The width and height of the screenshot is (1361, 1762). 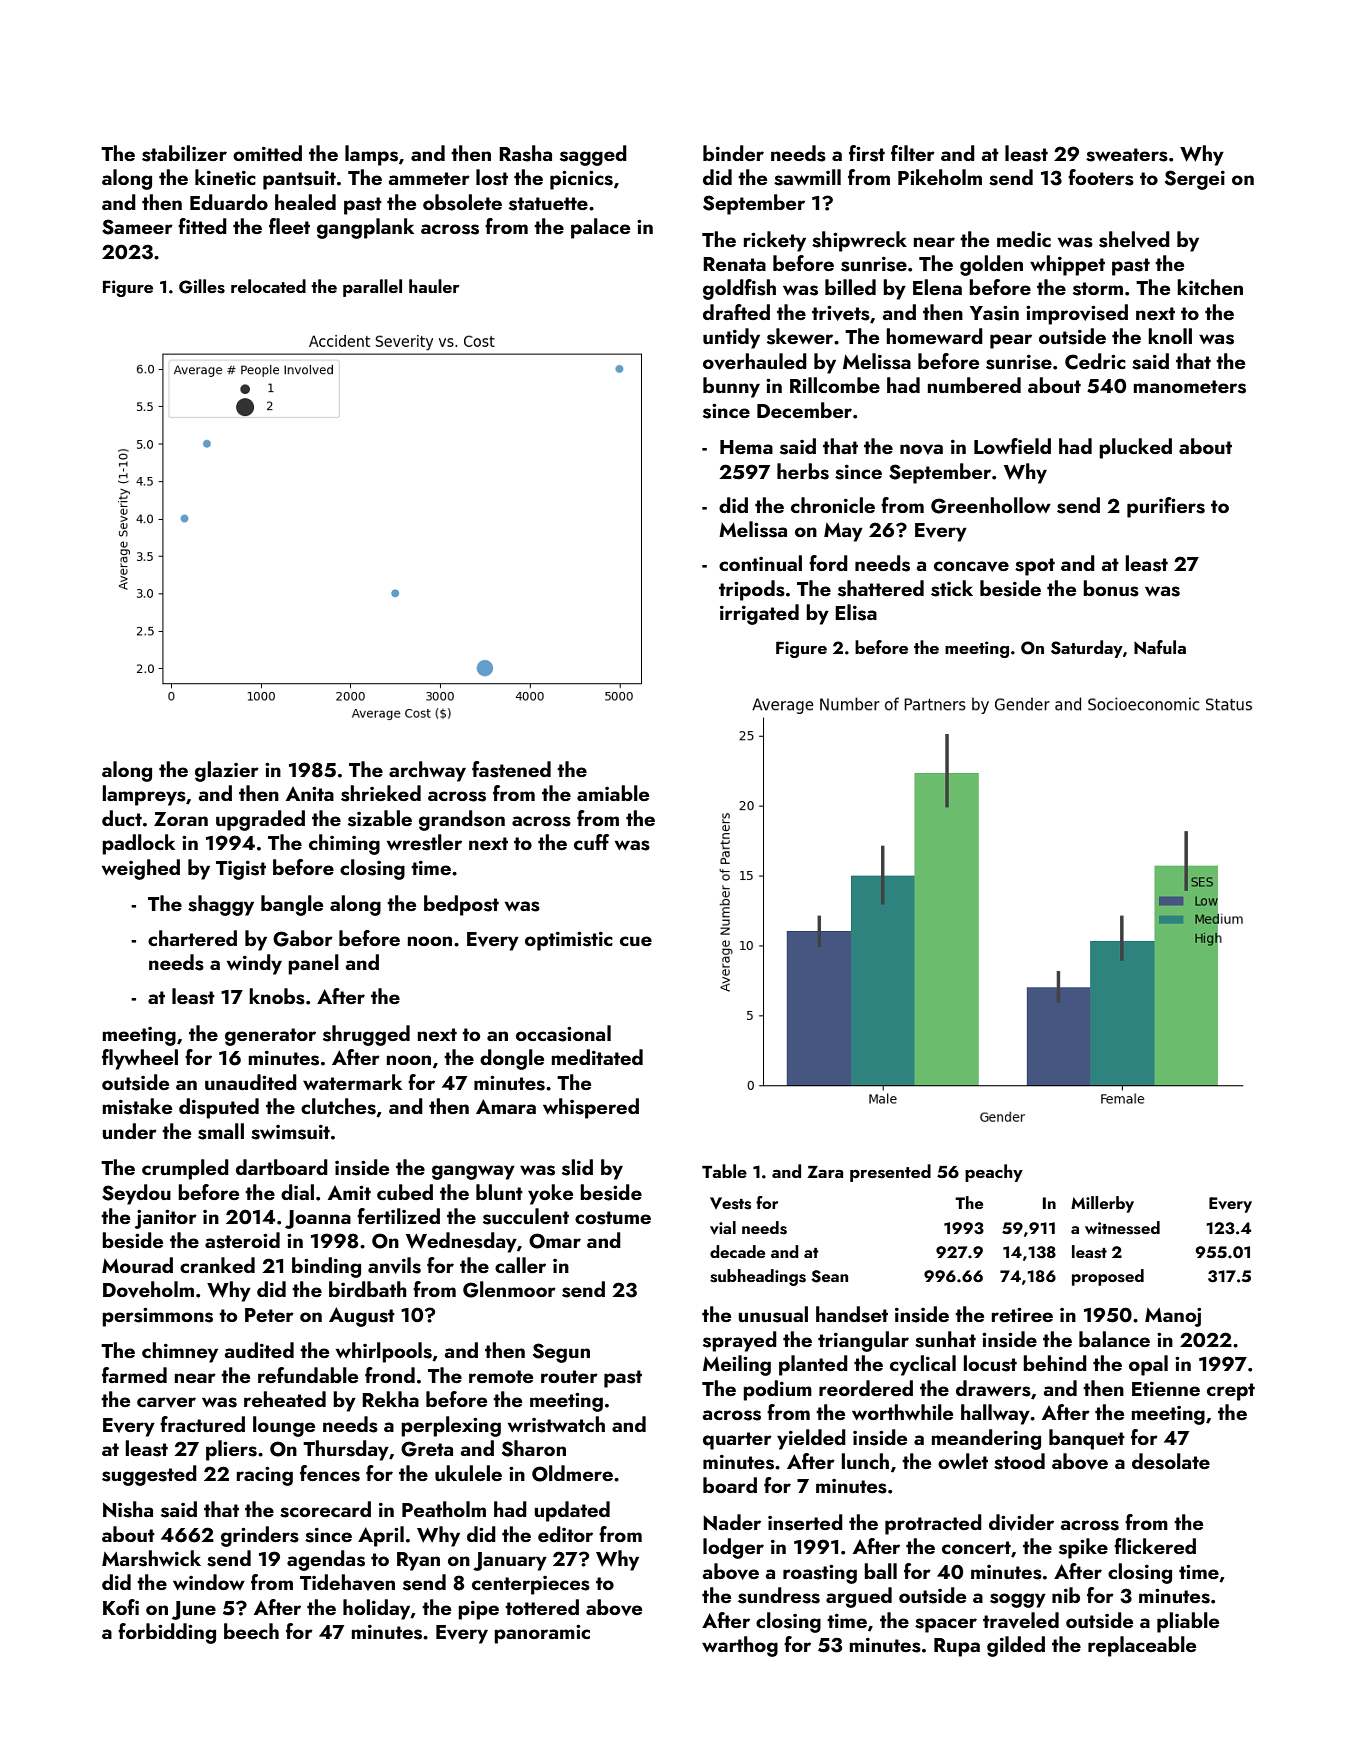 What do you see at coordinates (310, 793) in the screenshot?
I see `Anita` at bounding box center [310, 793].
